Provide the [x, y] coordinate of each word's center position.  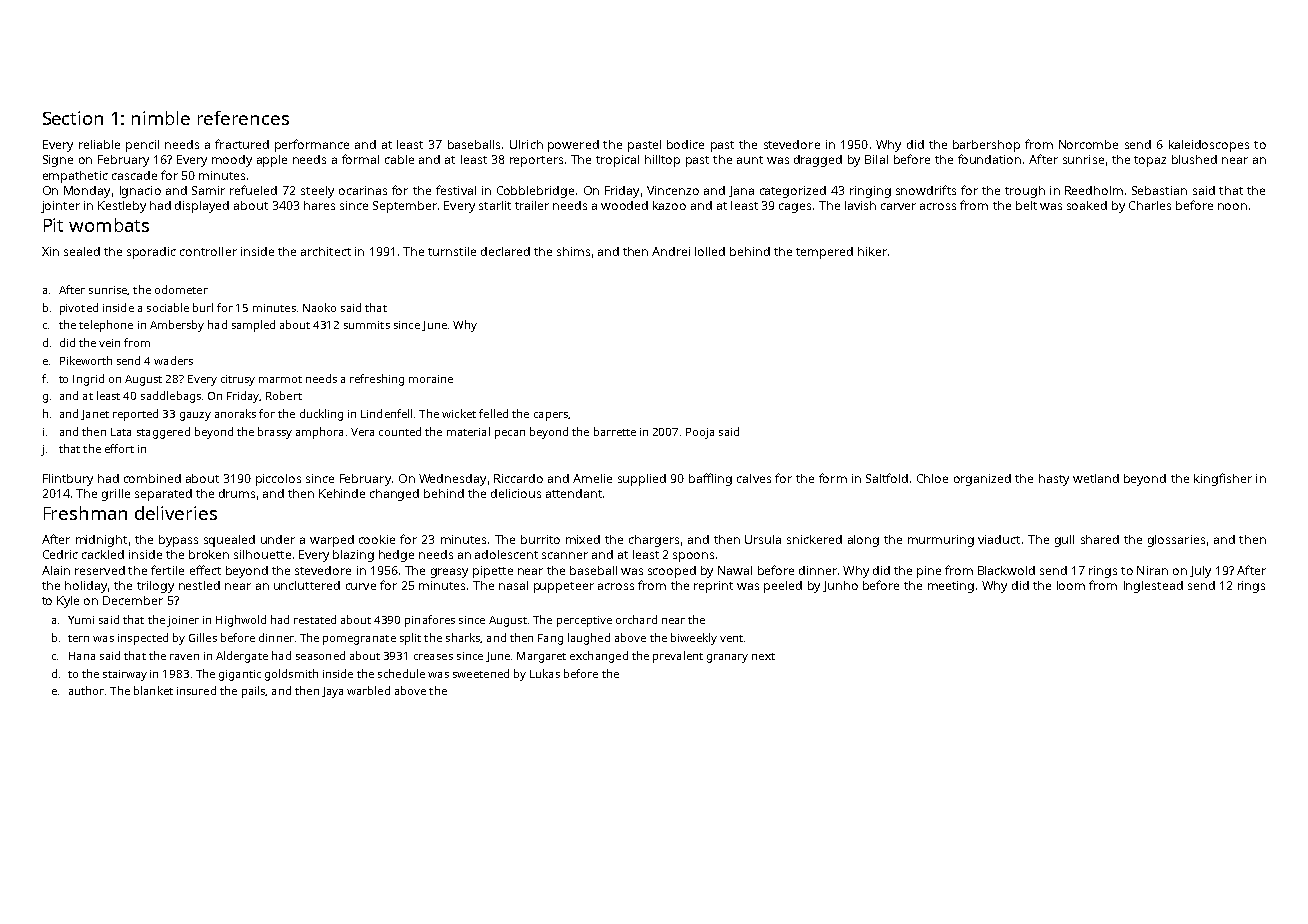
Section [73, 118]
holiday [86, 587]
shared [1100, 539]
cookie [377, 539]
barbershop [986, 146]
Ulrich [526, 144]
